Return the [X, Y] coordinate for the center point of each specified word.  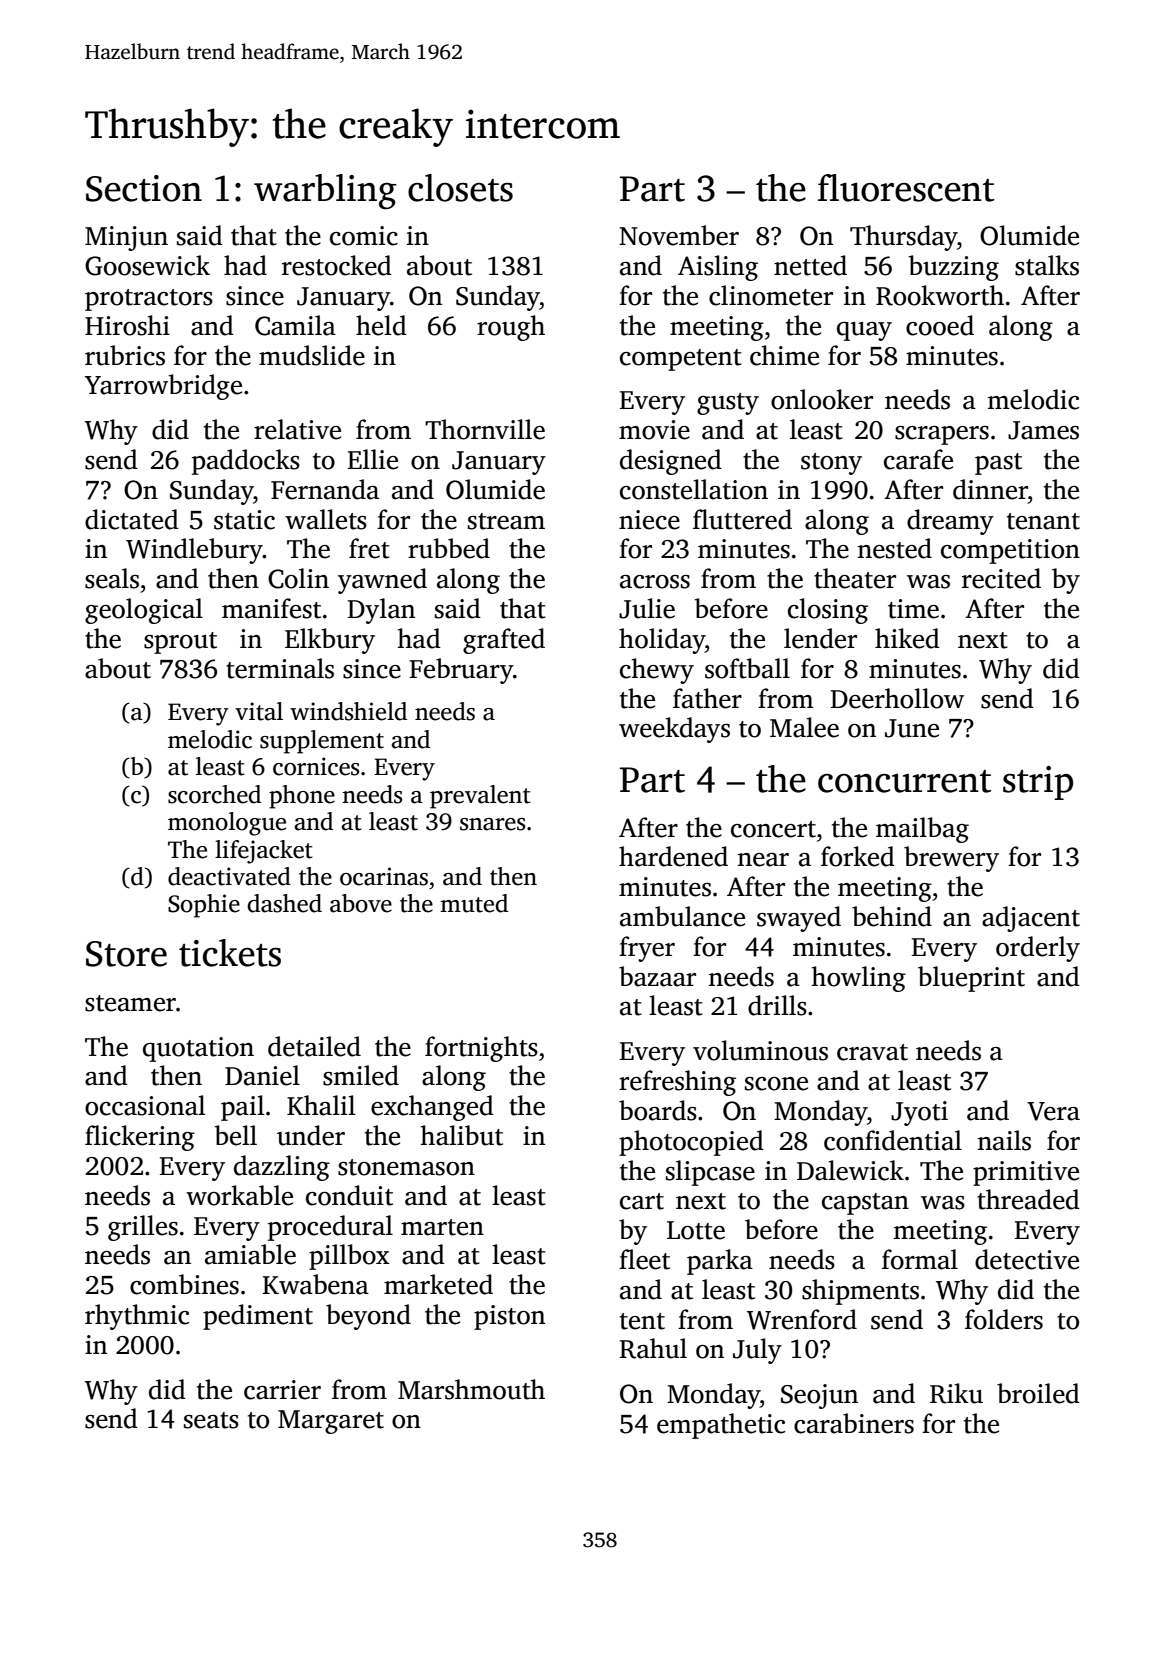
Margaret [331, 1422]
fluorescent [906, 188]
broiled [1038, 1393]
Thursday [903, 238]
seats [211, 1420]
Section [144, 188]
